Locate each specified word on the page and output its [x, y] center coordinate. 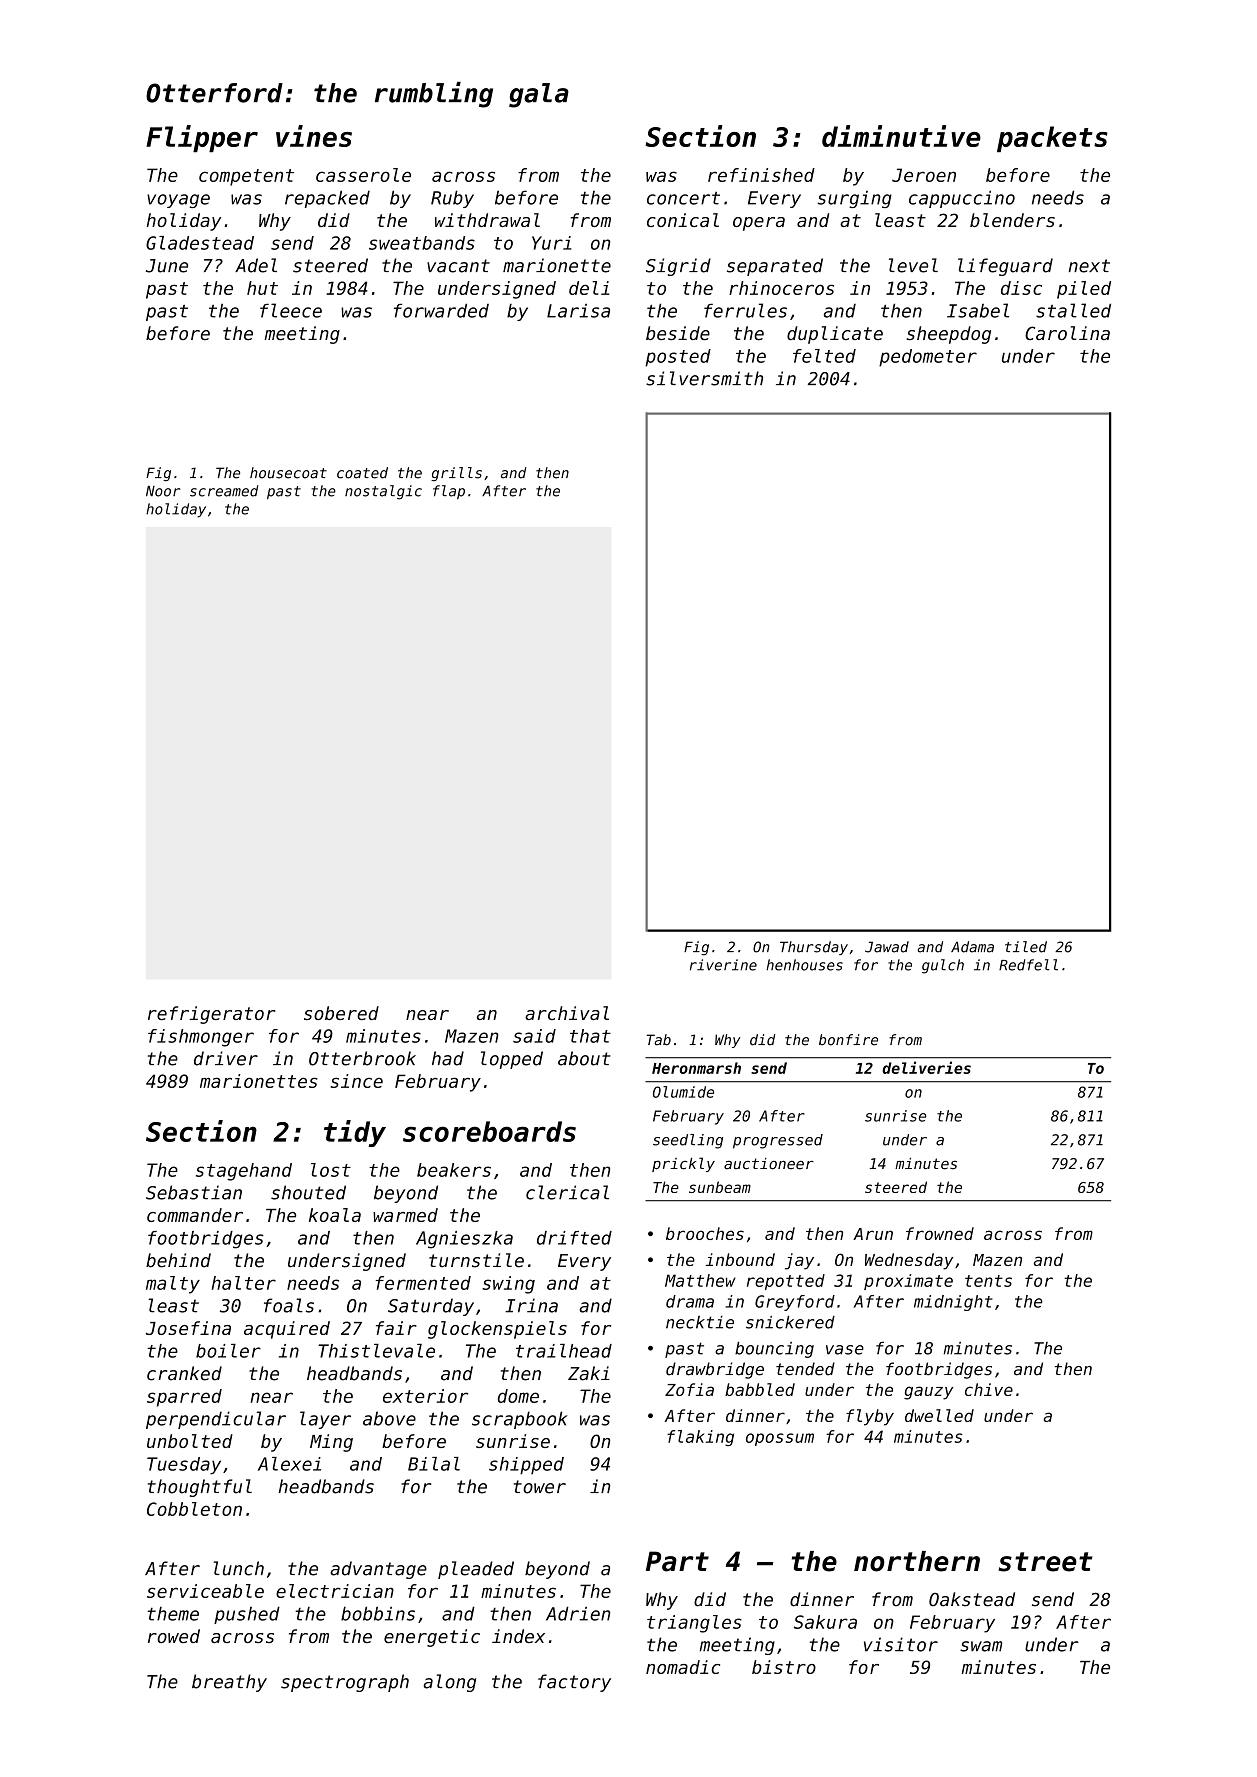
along [449, 1683]
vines [314, 136]
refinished [761, 175]
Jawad [887, 947]
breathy [229, 1683]
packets [1052, 139]
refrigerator [212, 1015]
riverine [723, 965]
